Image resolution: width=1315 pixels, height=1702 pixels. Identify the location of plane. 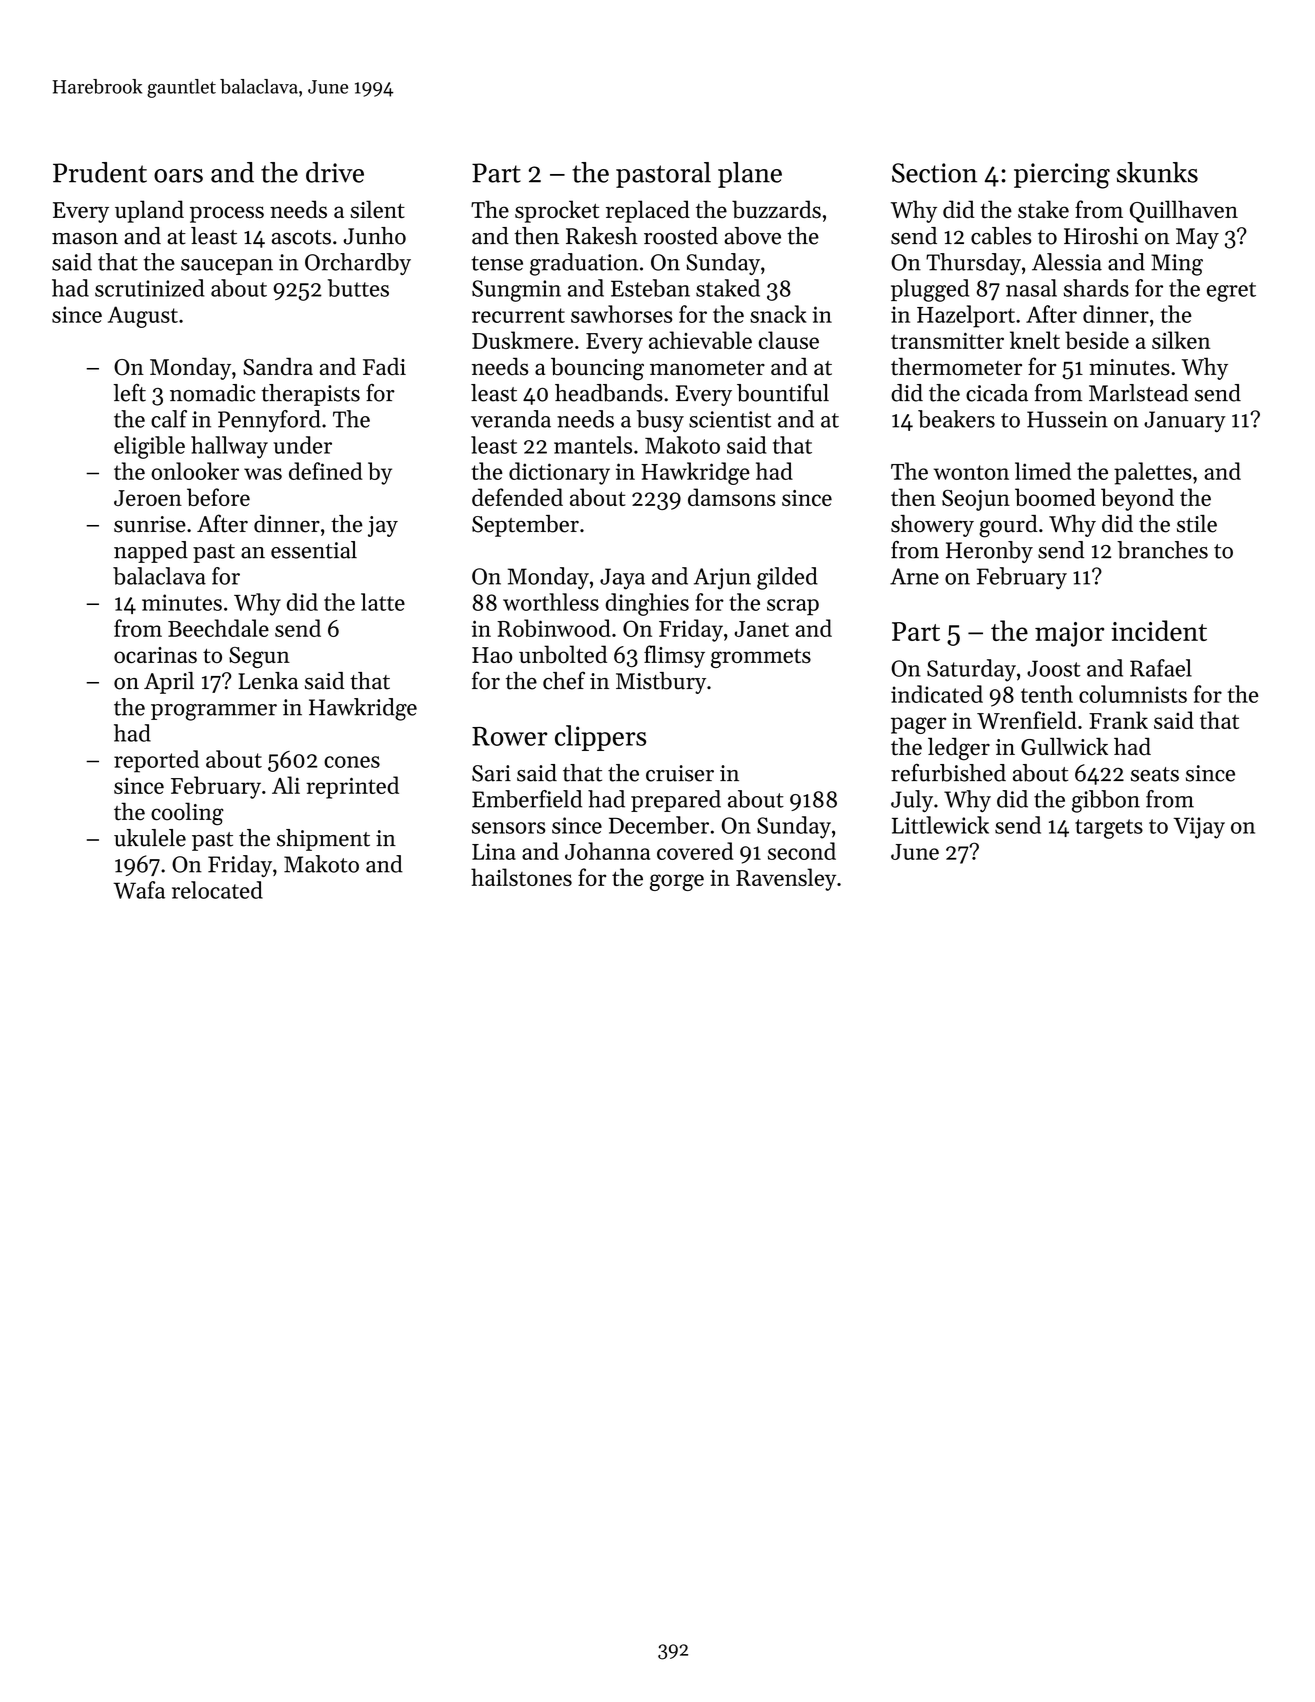
(750, 175).
